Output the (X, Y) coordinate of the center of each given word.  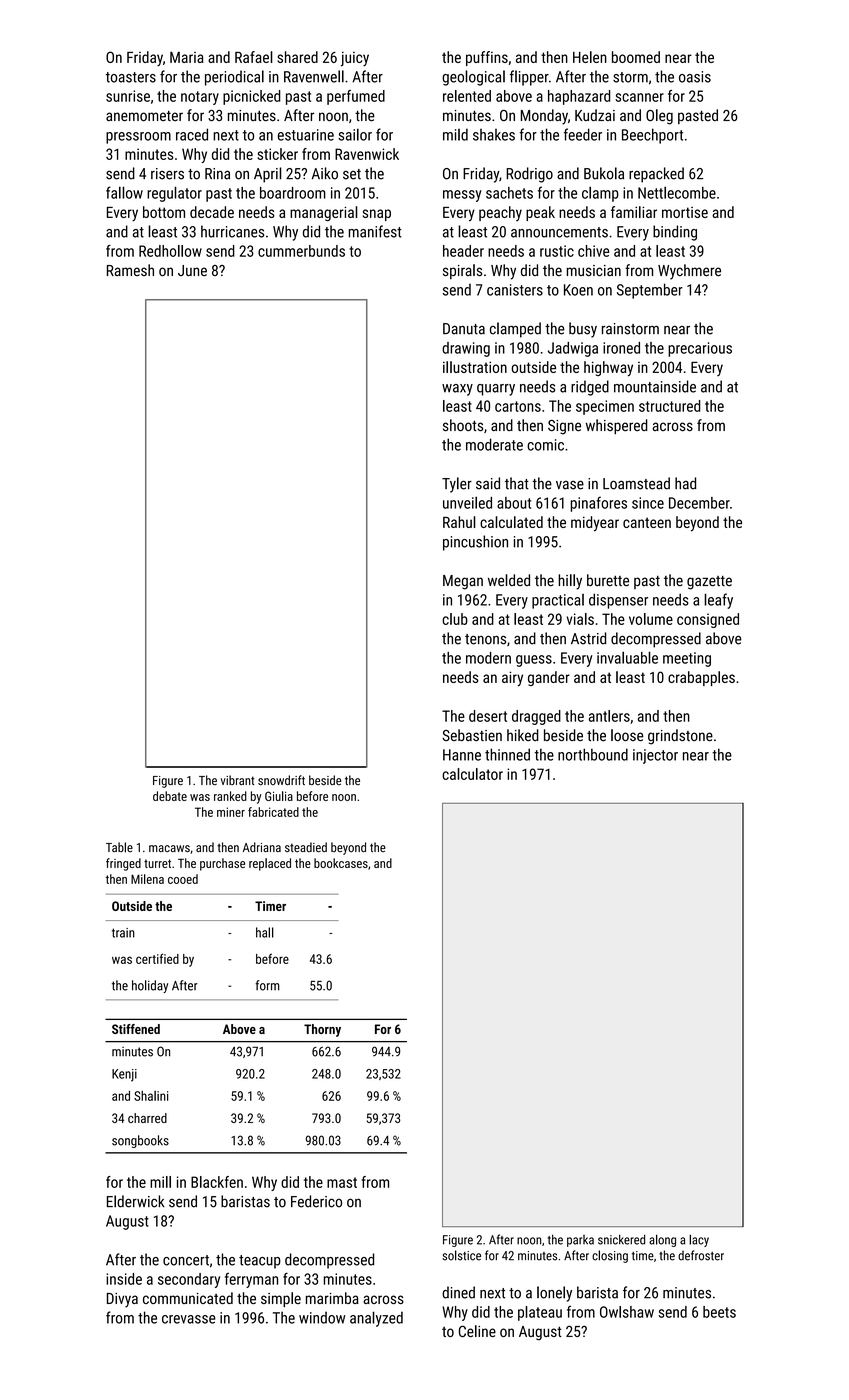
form (268, 985)
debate (170, 796)
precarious (700, 349)
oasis (695, 77)
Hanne (462, 755)
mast (342, 1182)
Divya (122, 1300)
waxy (457, 390)
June (192, 270)
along (662, 1240)
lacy (699, 1240)
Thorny (322, 1030)
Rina (217, 174)
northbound (593, 754)
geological (473, 78)
